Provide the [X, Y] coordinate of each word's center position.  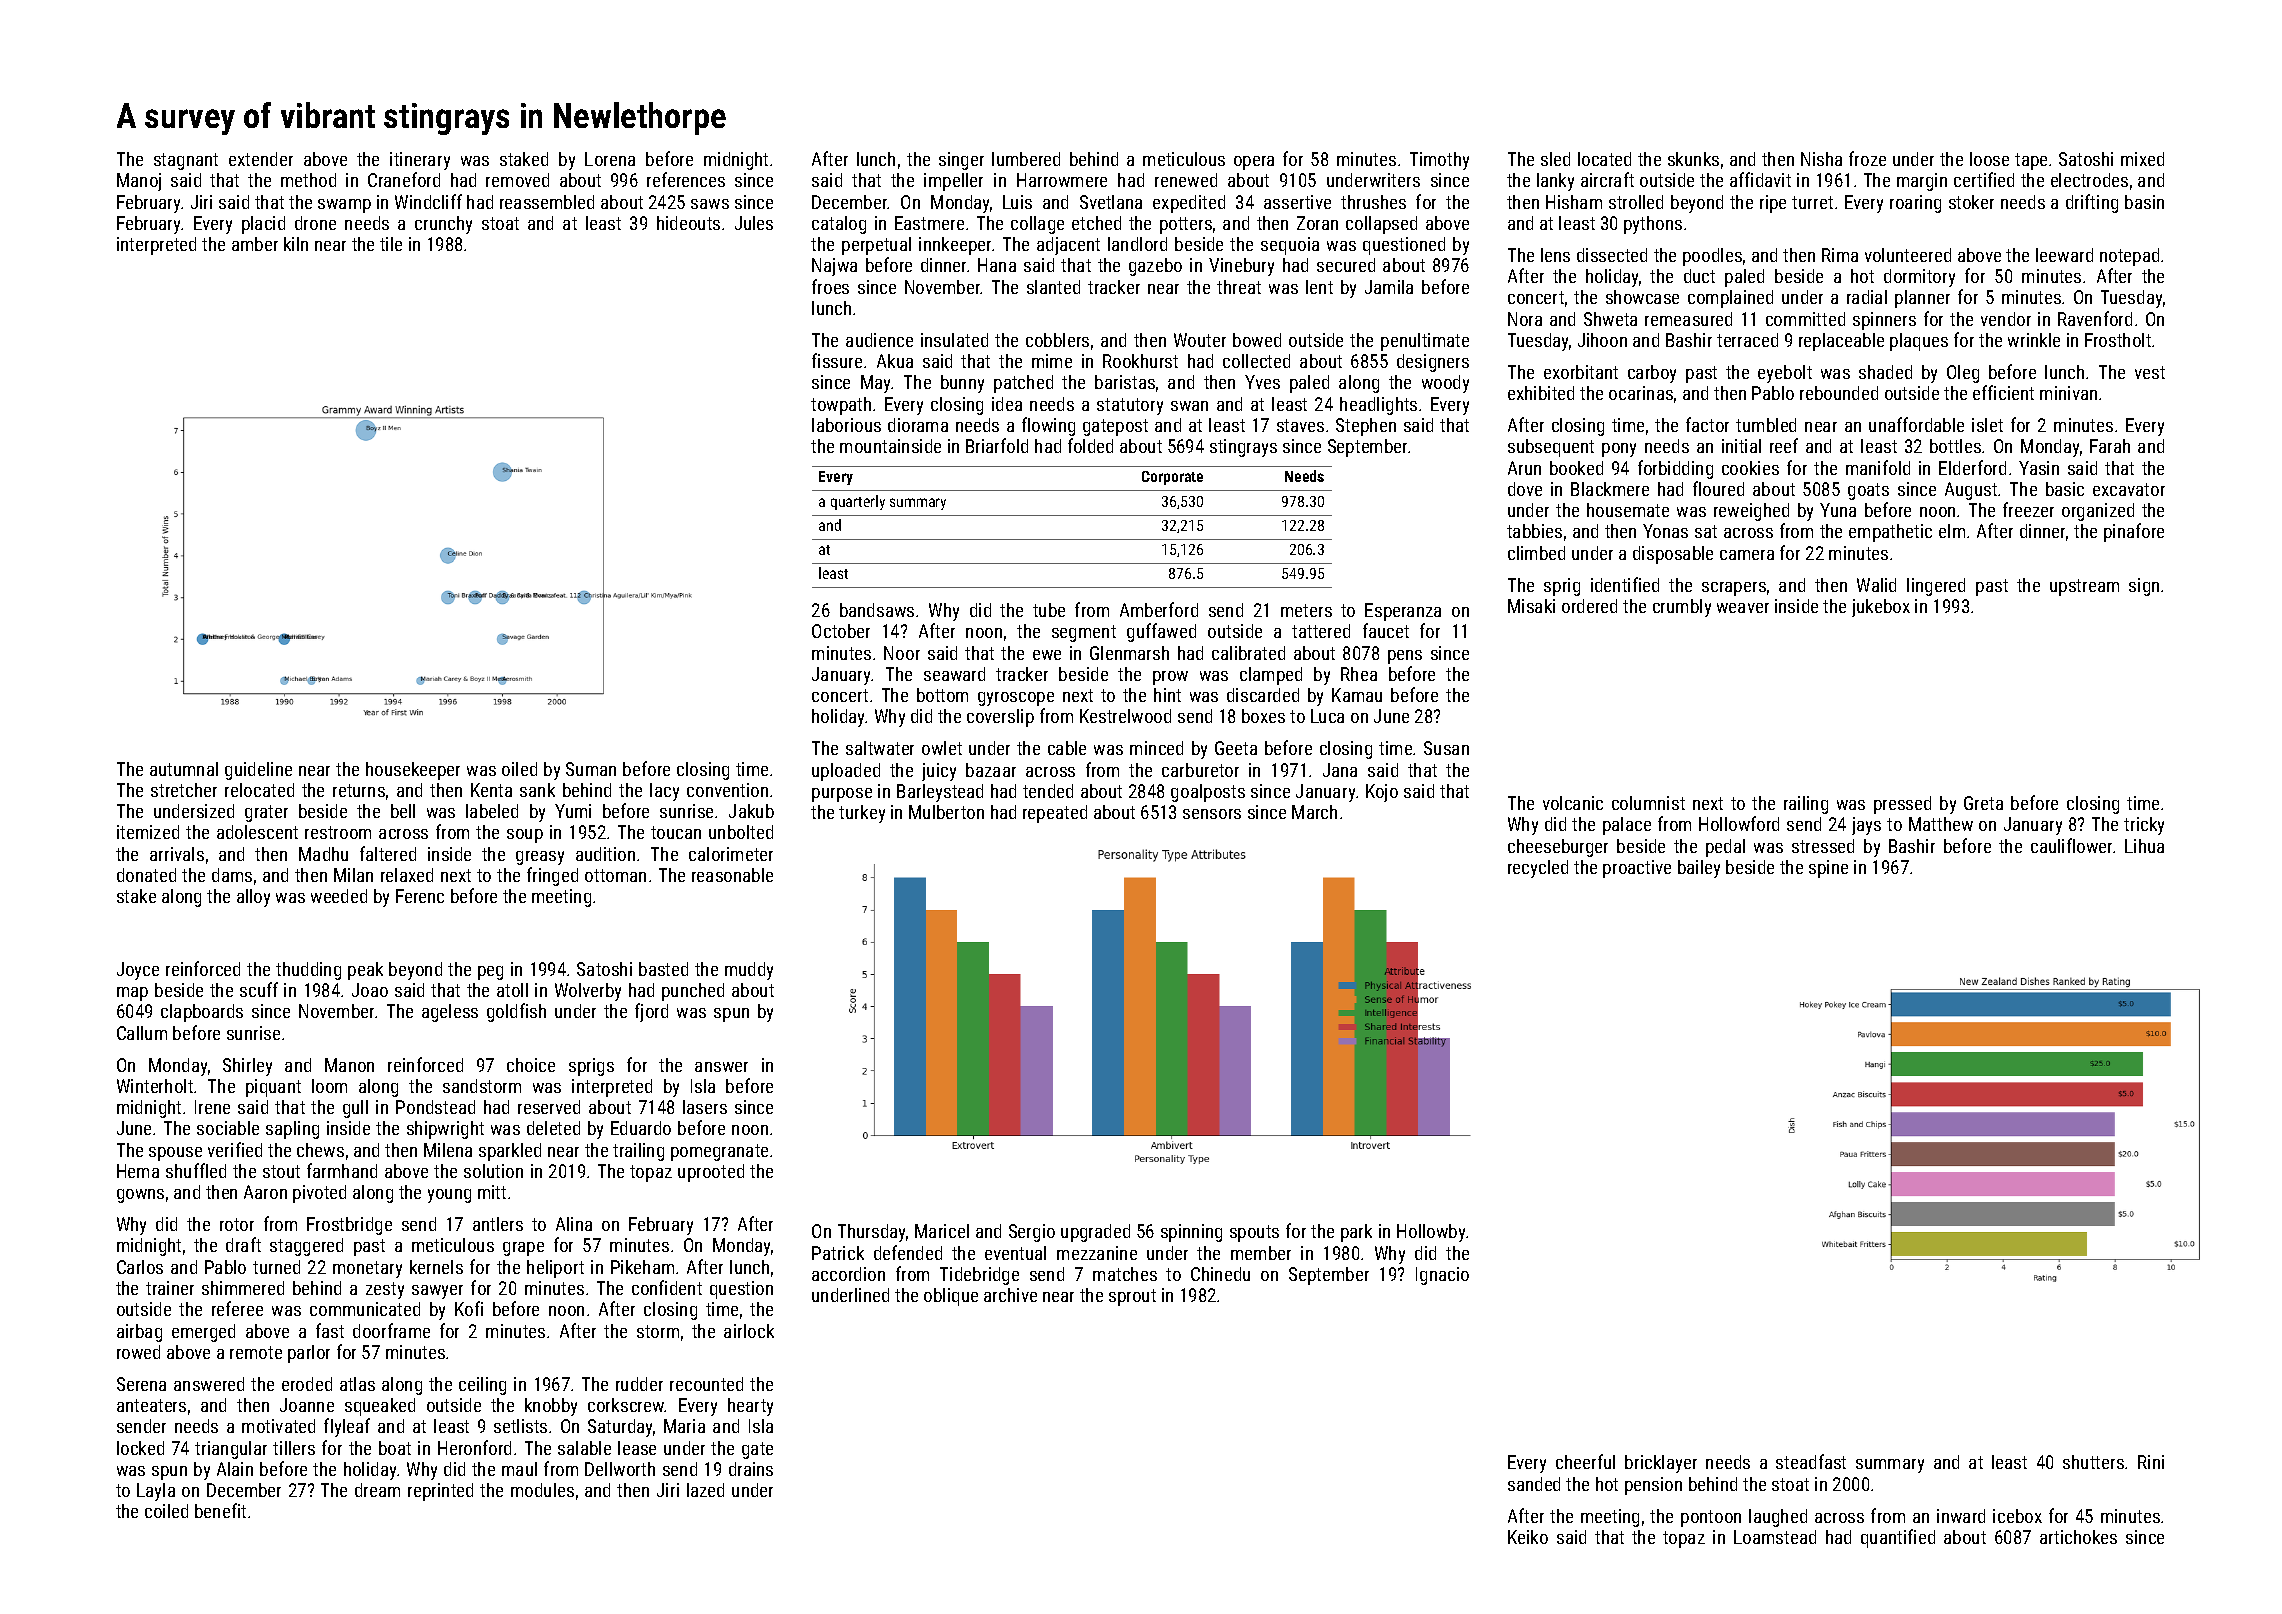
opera [1254, 163]
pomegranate [719, 1152]
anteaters [151, 1405]
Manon [349, 1065]
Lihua [2144, 846]
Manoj [139, 182]
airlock [749, 1331]
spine [1828, 869]
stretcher [184, 790]
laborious [846, 425]
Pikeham [642, 1267]
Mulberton [946, 812]
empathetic [1890, 533]
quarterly [858, 502]
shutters [2093, 1462]
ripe [1773, 204]
